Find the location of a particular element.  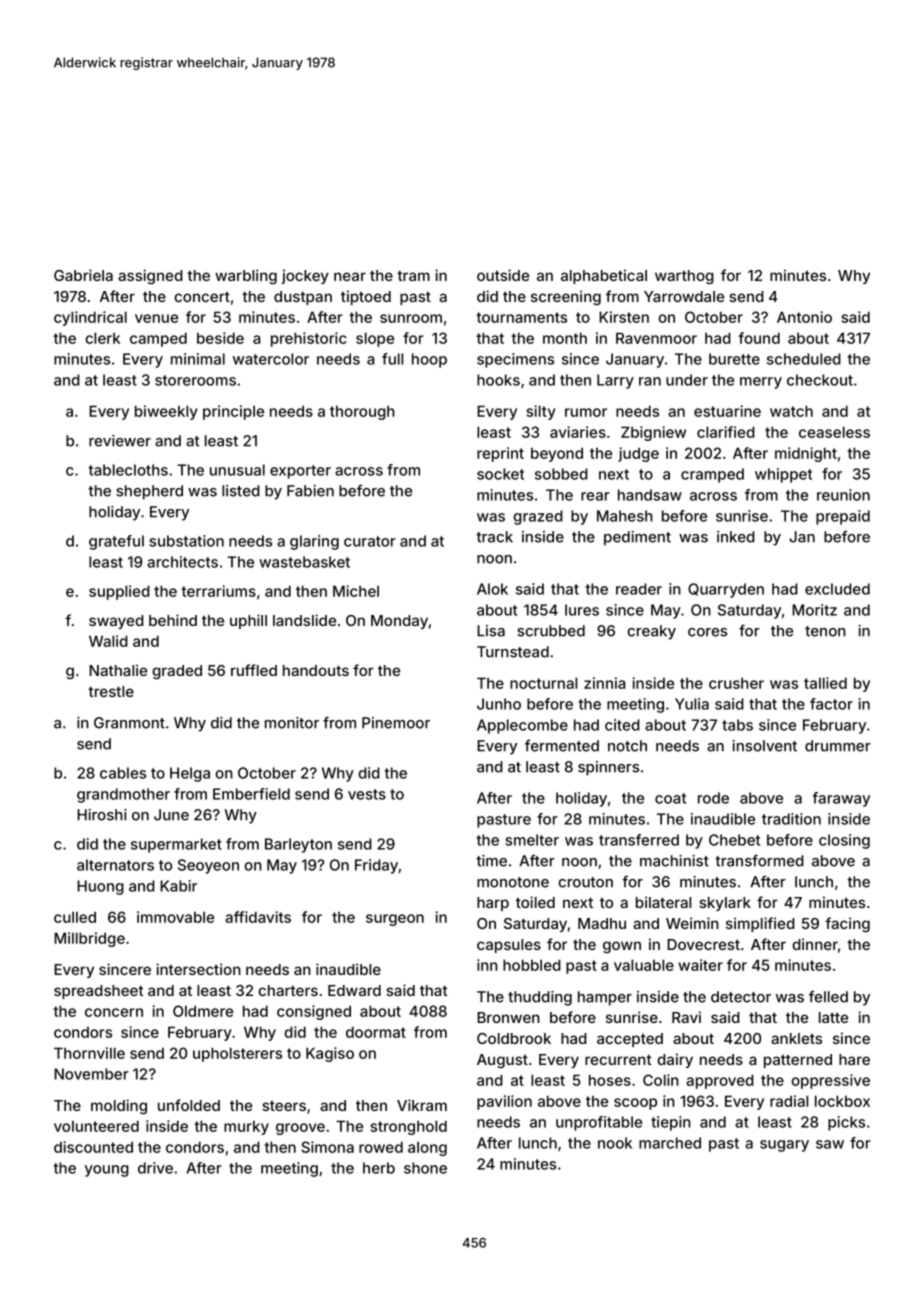

hooks is located at coordinates (498, 380).
